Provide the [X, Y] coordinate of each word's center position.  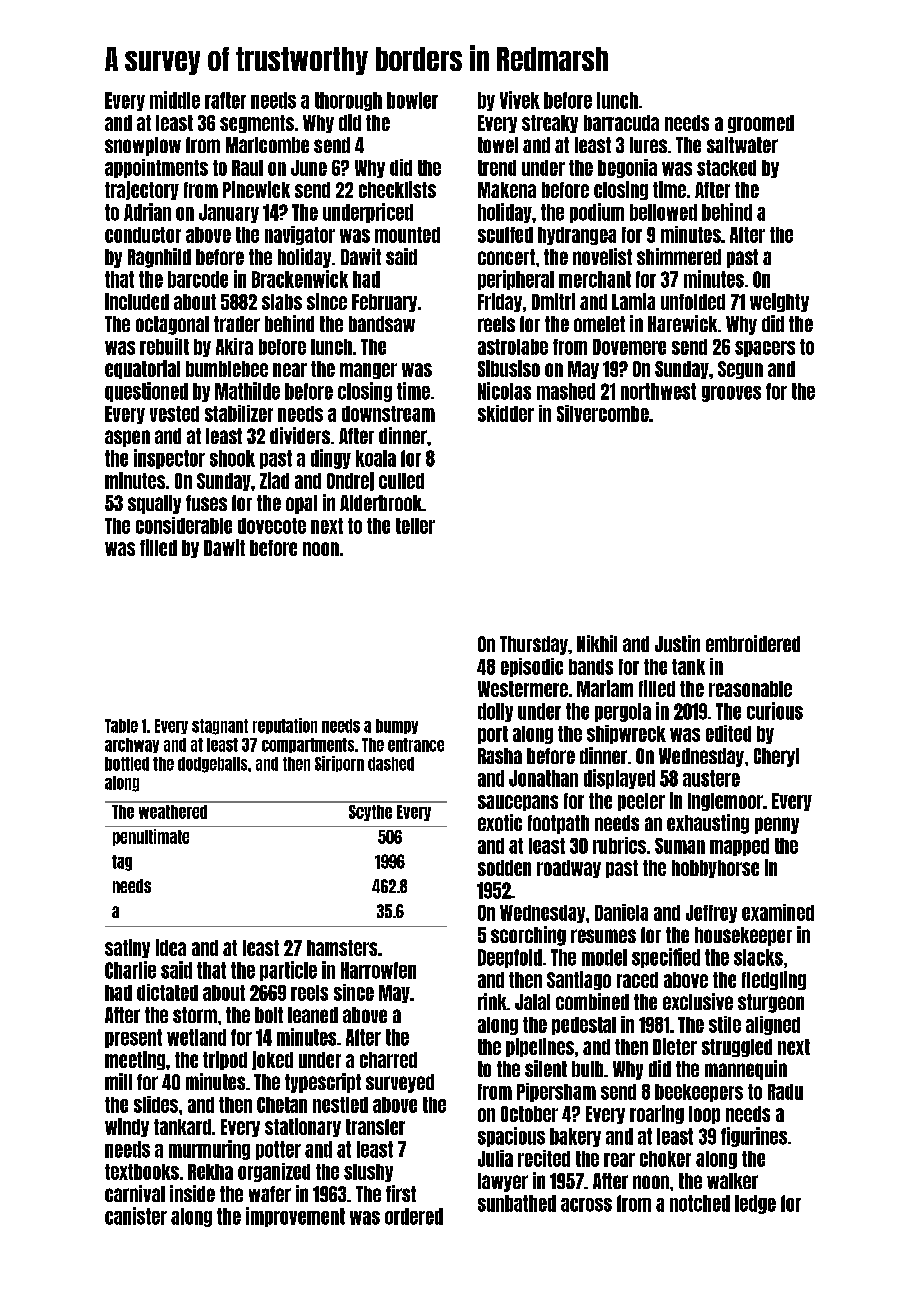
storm [195, 1015]
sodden [504, 868]
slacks [758, 957]
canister [136, 1216]
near [290, 370]
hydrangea [577, 236]
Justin [677, 643]
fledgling [774, 980]
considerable [184, 525]
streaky [550, 124]
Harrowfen [378, 970]
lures [648, 145]
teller [415, 526]
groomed [761, 124]
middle [175, 100]
